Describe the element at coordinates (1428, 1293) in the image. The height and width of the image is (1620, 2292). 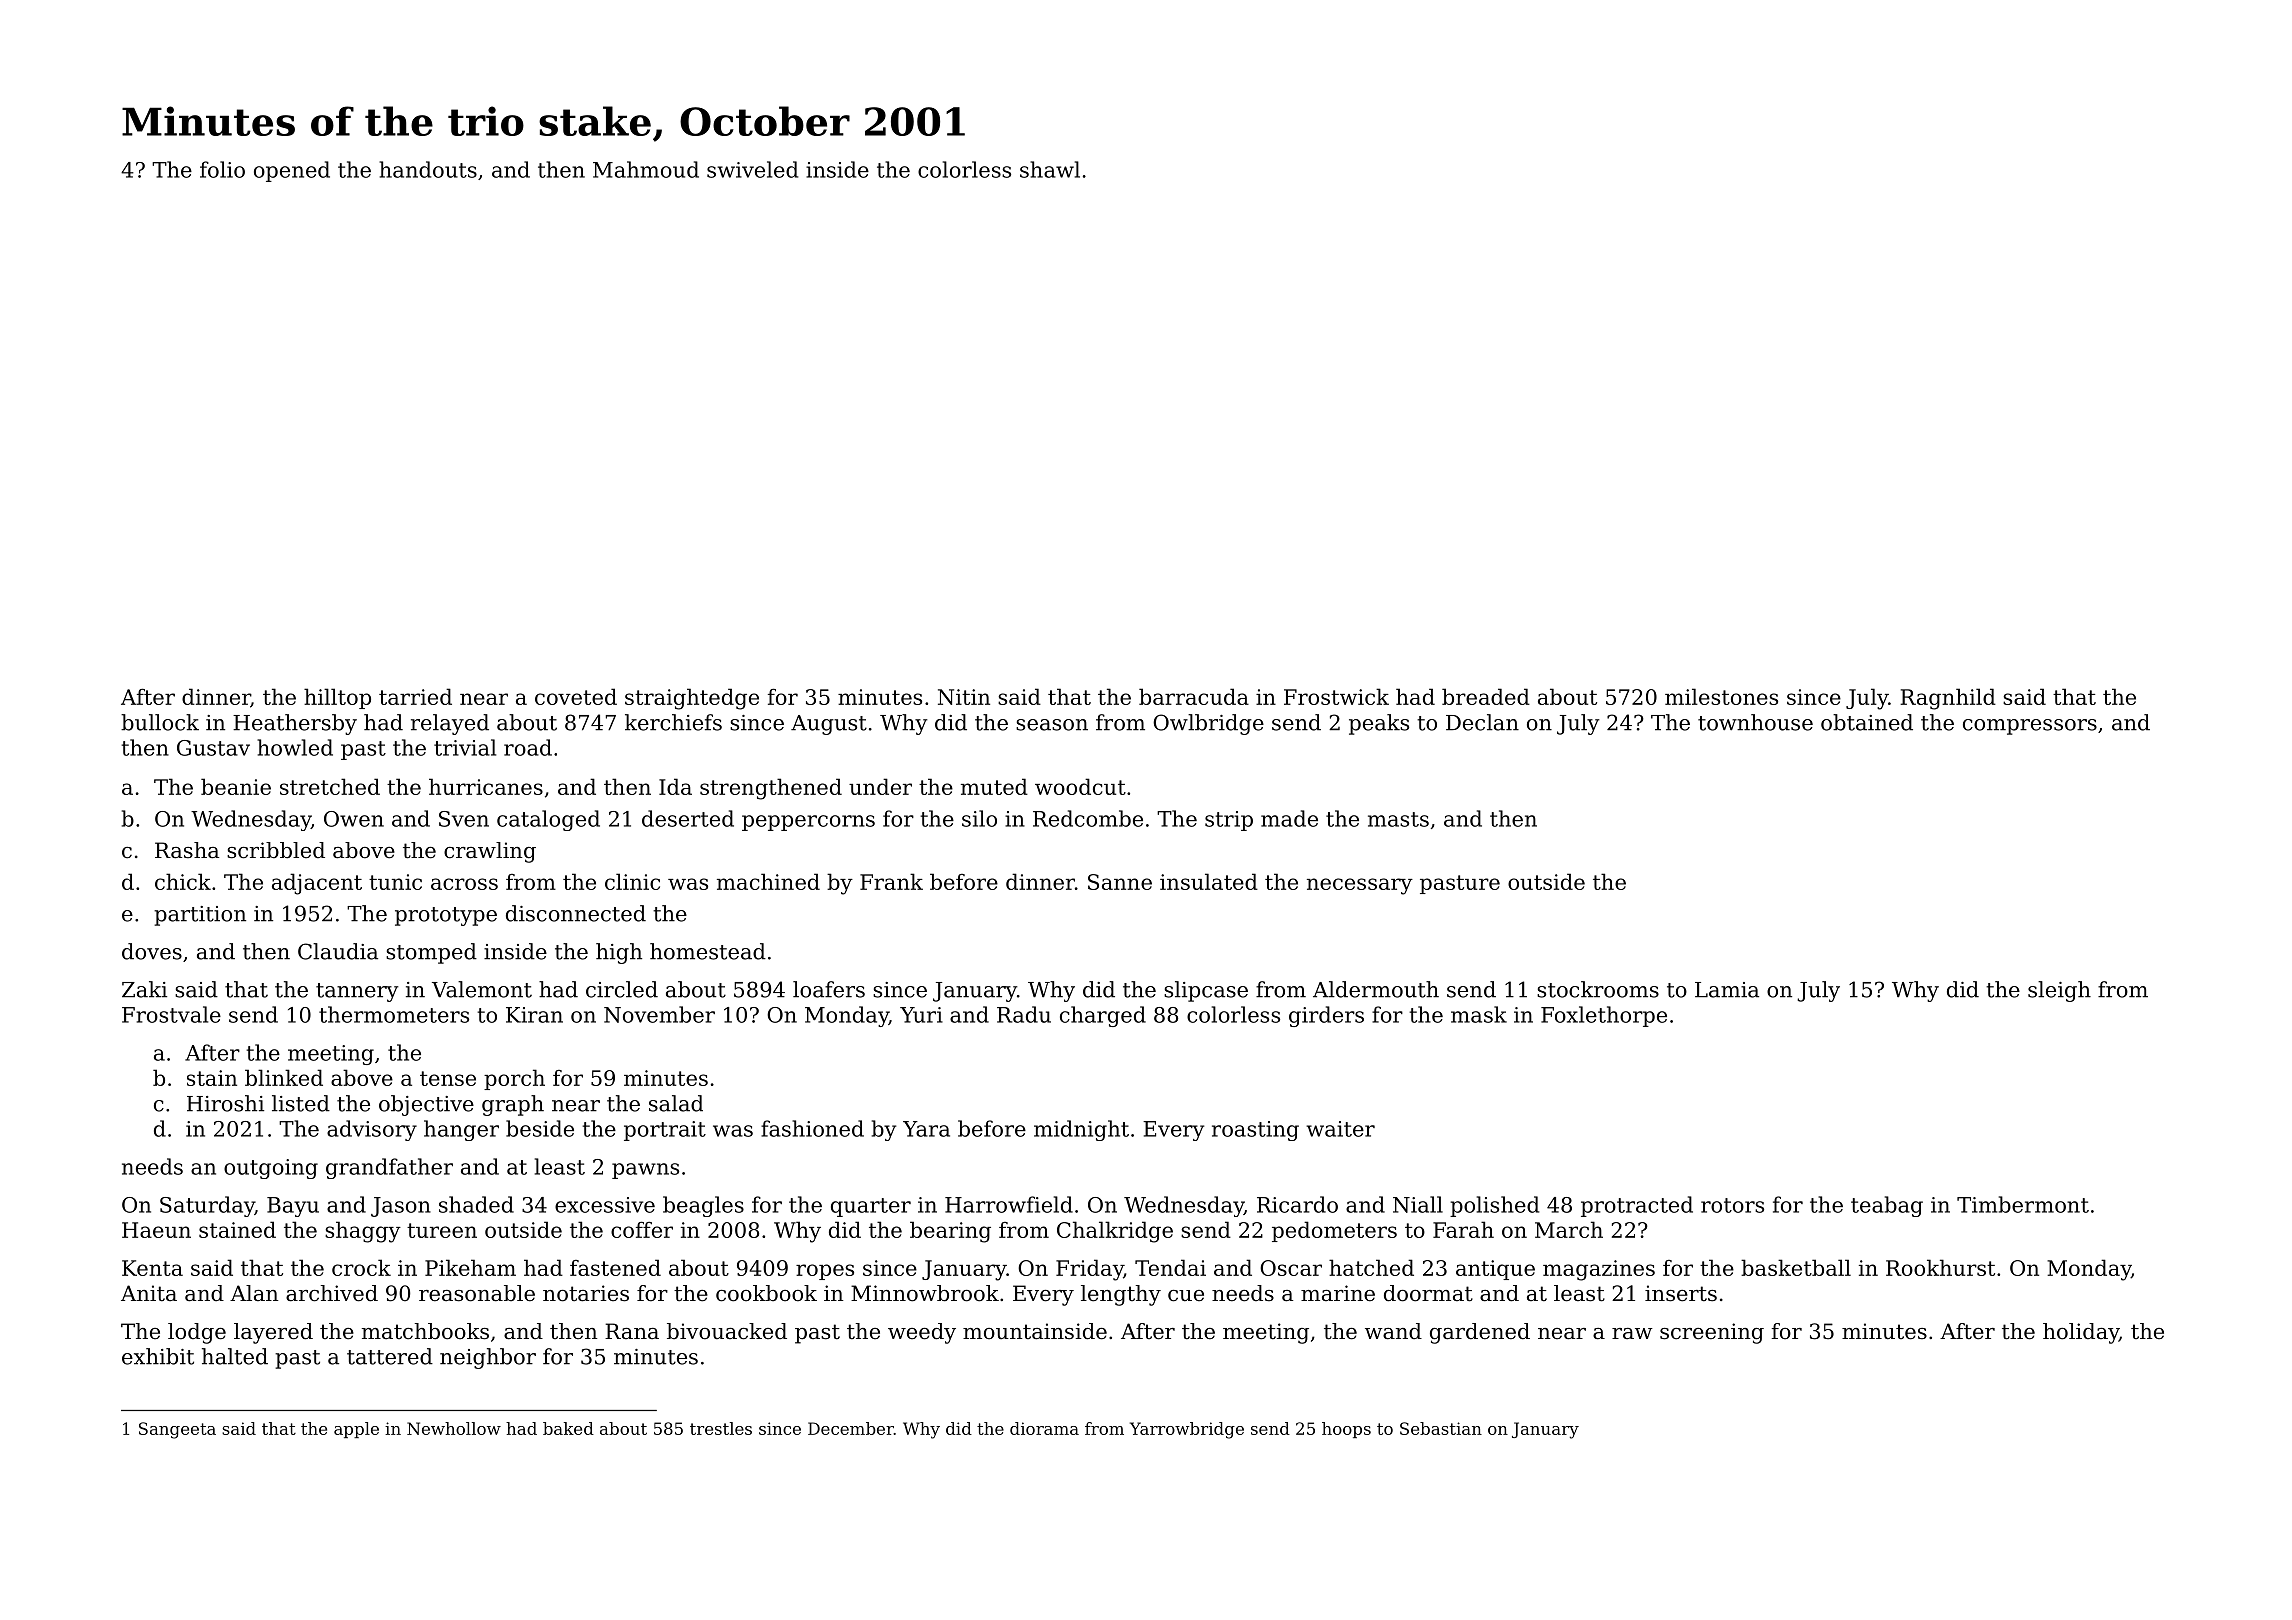
I see `doormat` at that location.
